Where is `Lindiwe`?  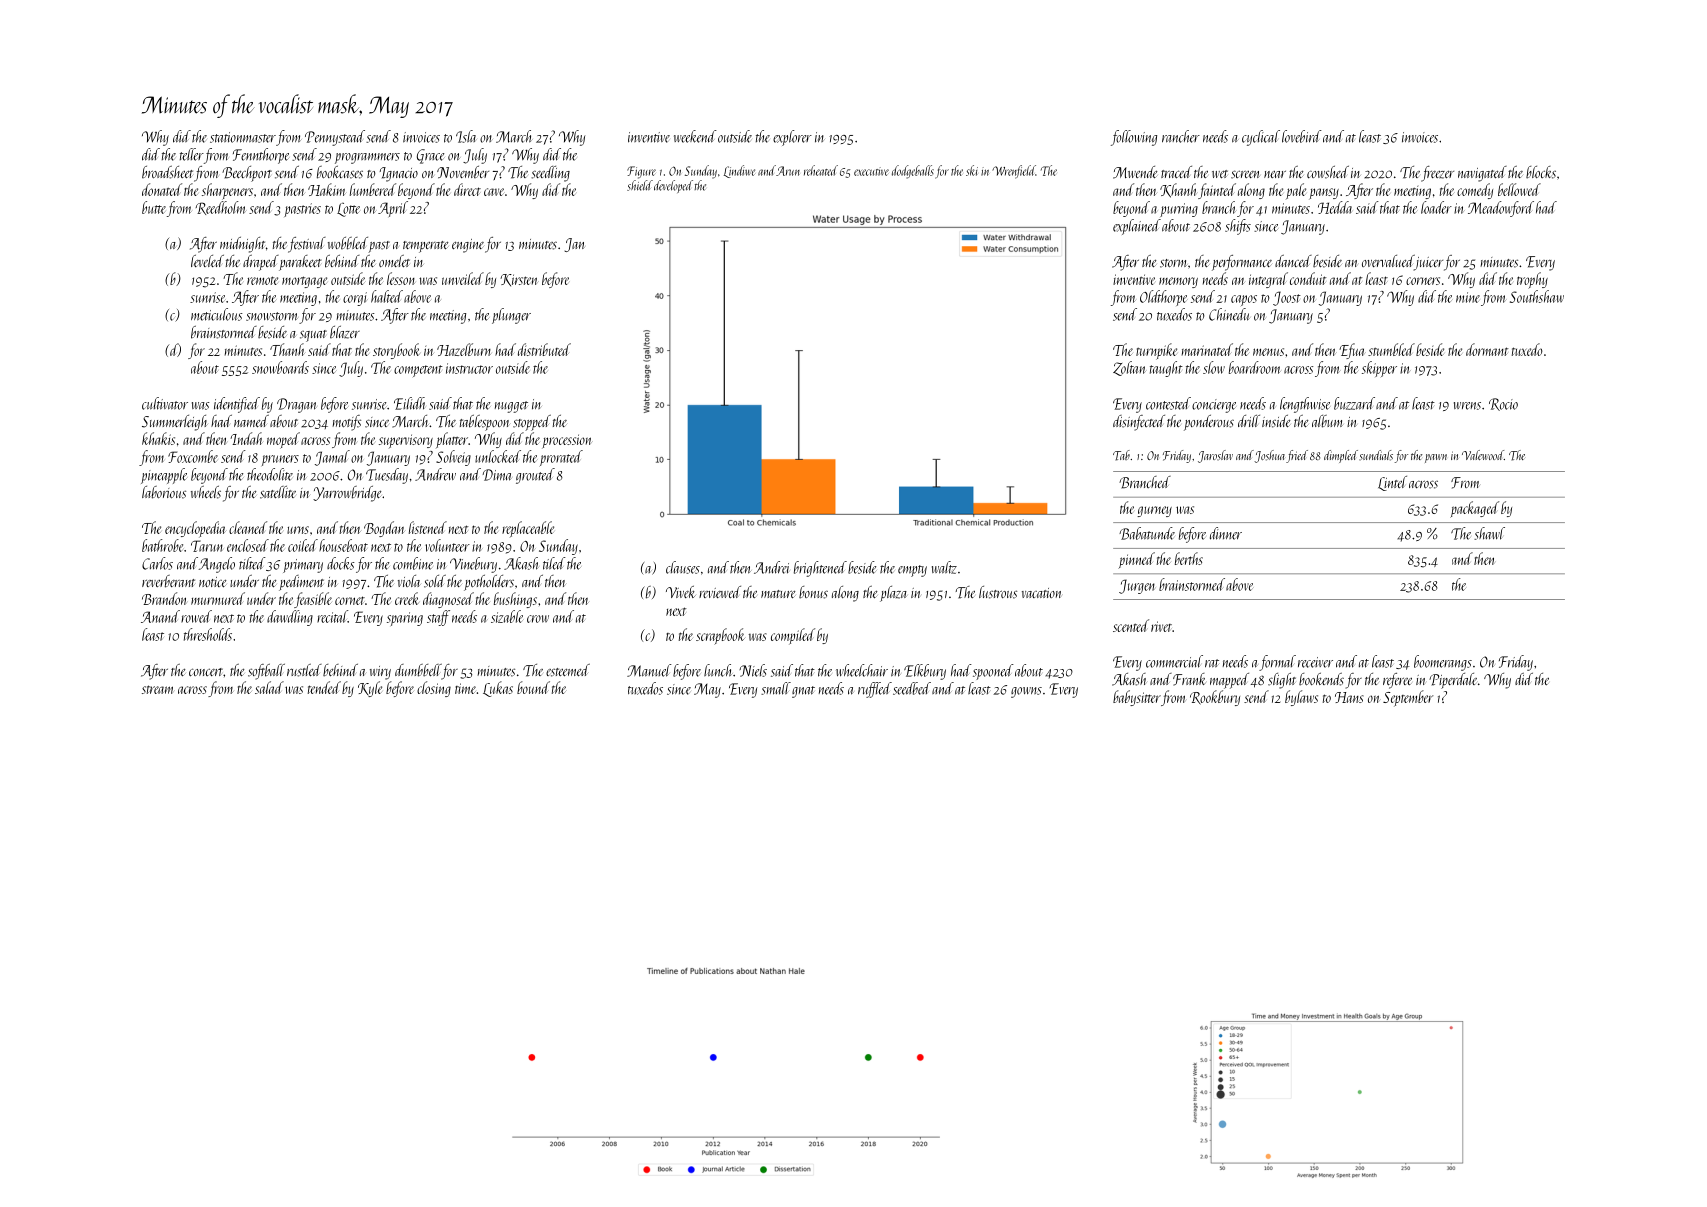
Lindiwe is located at coordinates (739, 171).
